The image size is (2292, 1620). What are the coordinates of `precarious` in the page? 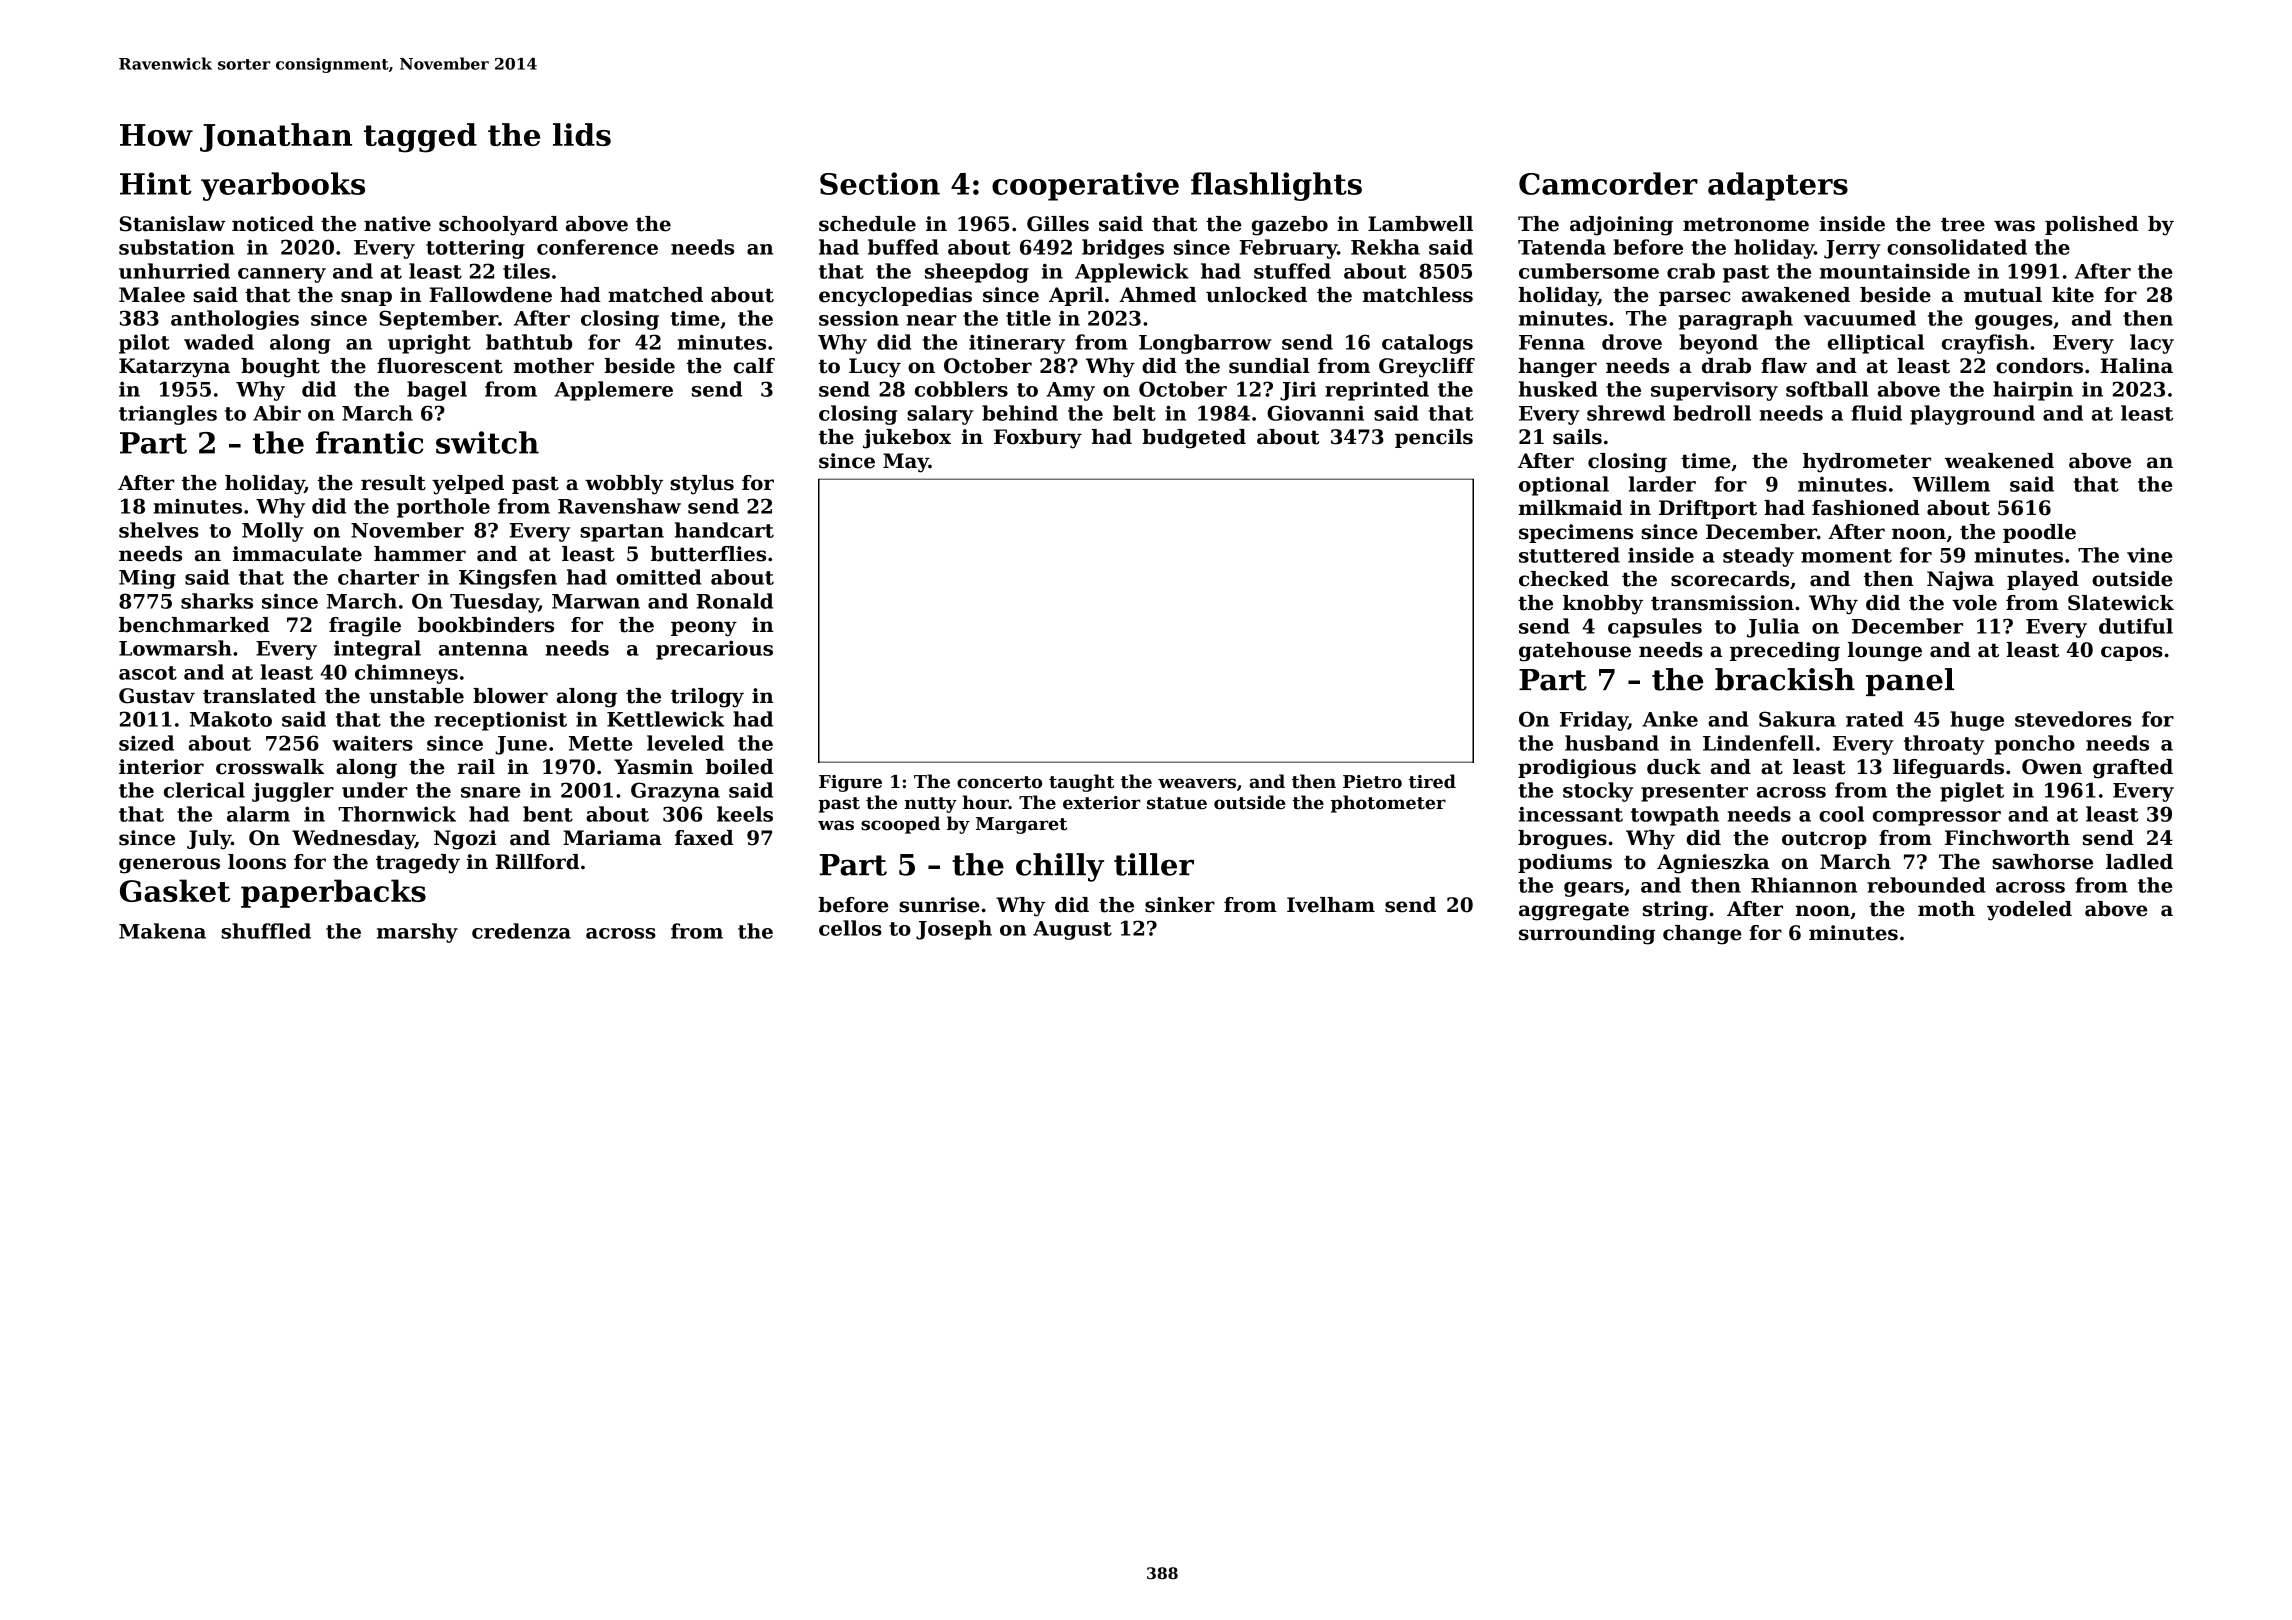 It's located at (714, 650).
